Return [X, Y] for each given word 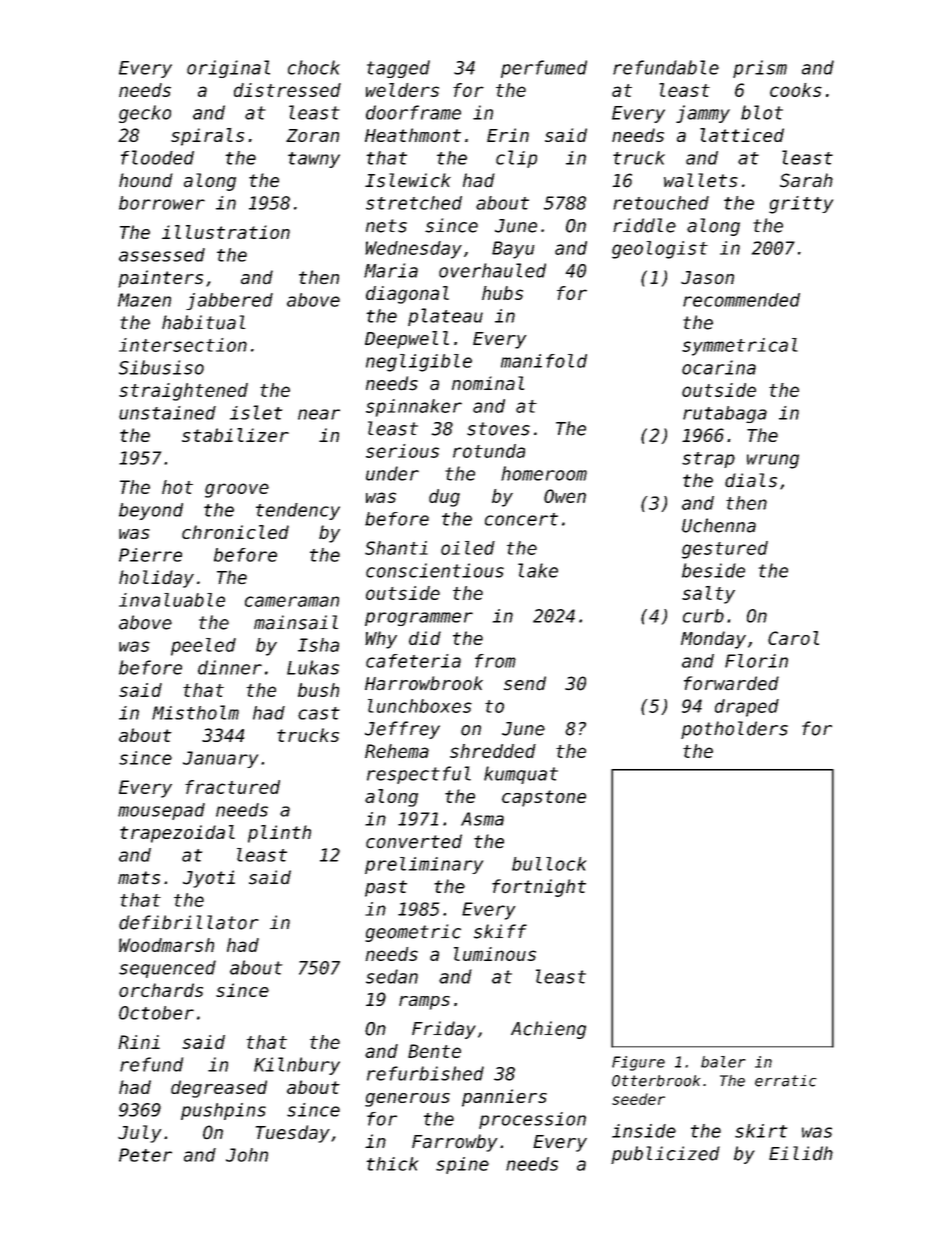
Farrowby [454, 1143]
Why [381, 640]
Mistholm [195, 712]
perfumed [544, 69]
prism [760, 69]
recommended [741, 300]
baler [723, 1062]
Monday [713, 640]
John [247, 1155]
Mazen [144, 300]
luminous [495, 954]
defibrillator [189, 922]
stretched [414, 203]
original [228, 69]
